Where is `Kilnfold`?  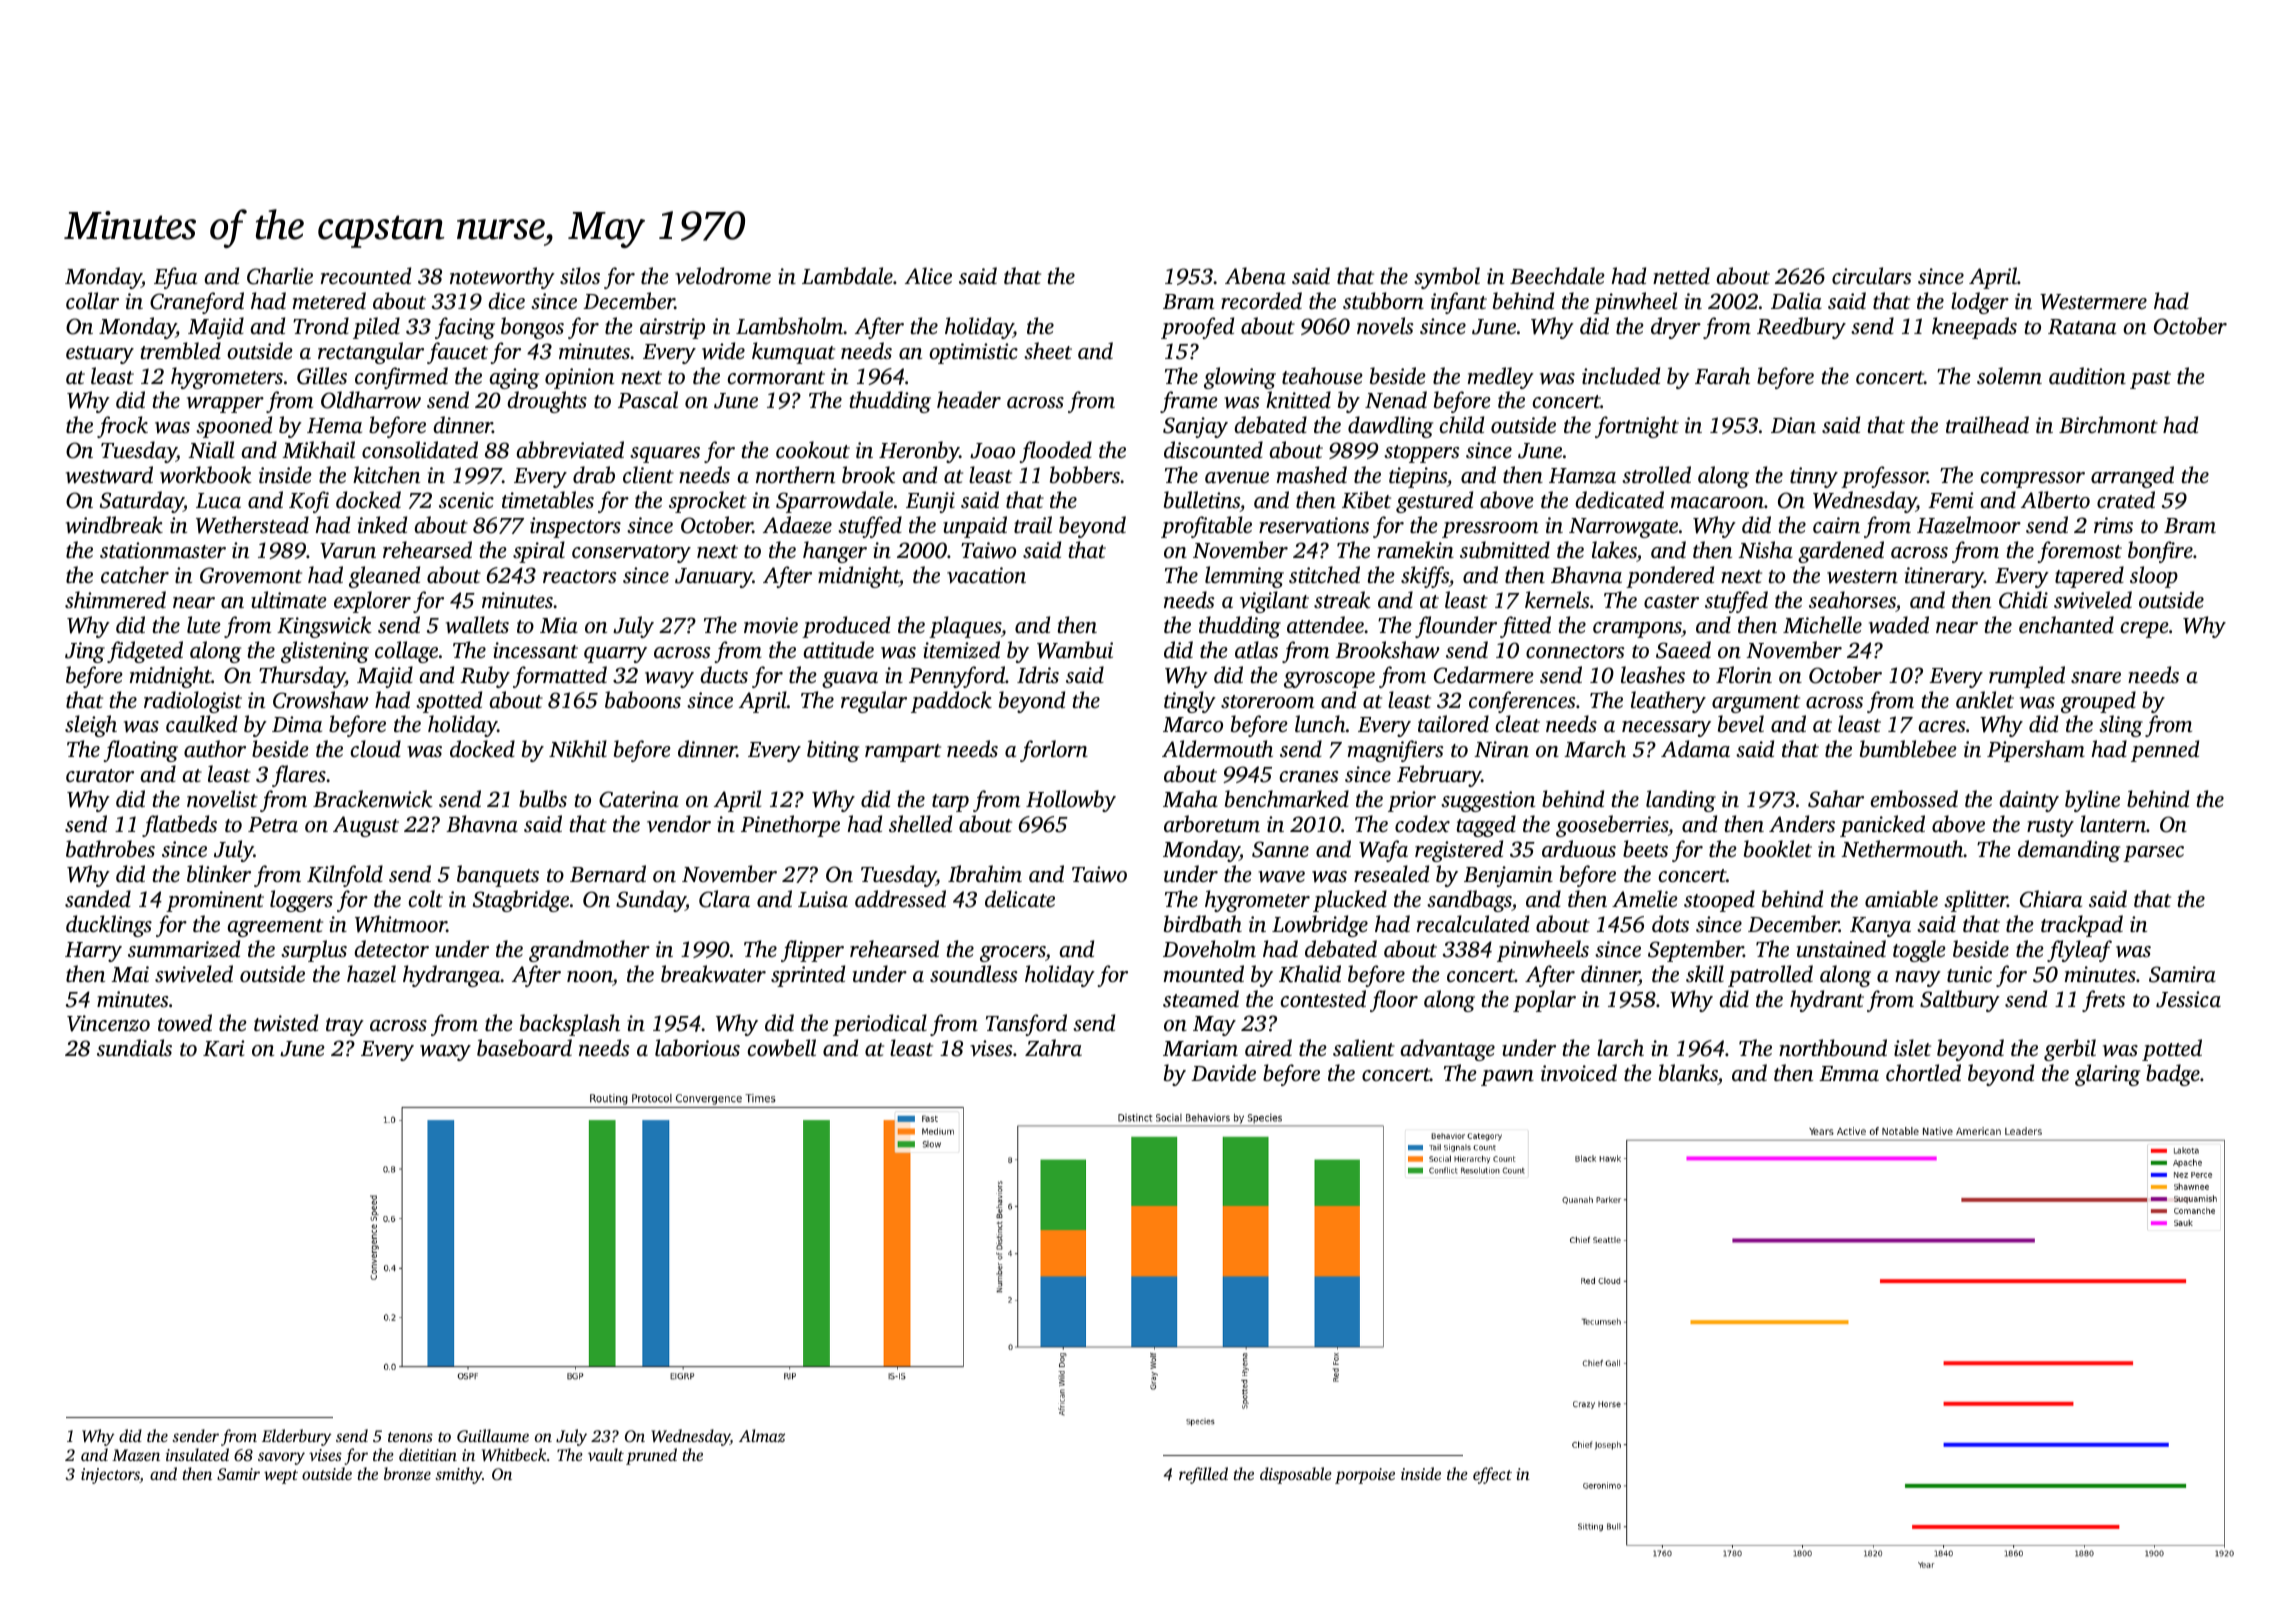 Kilnfold is located at coordinates (345, 876).
